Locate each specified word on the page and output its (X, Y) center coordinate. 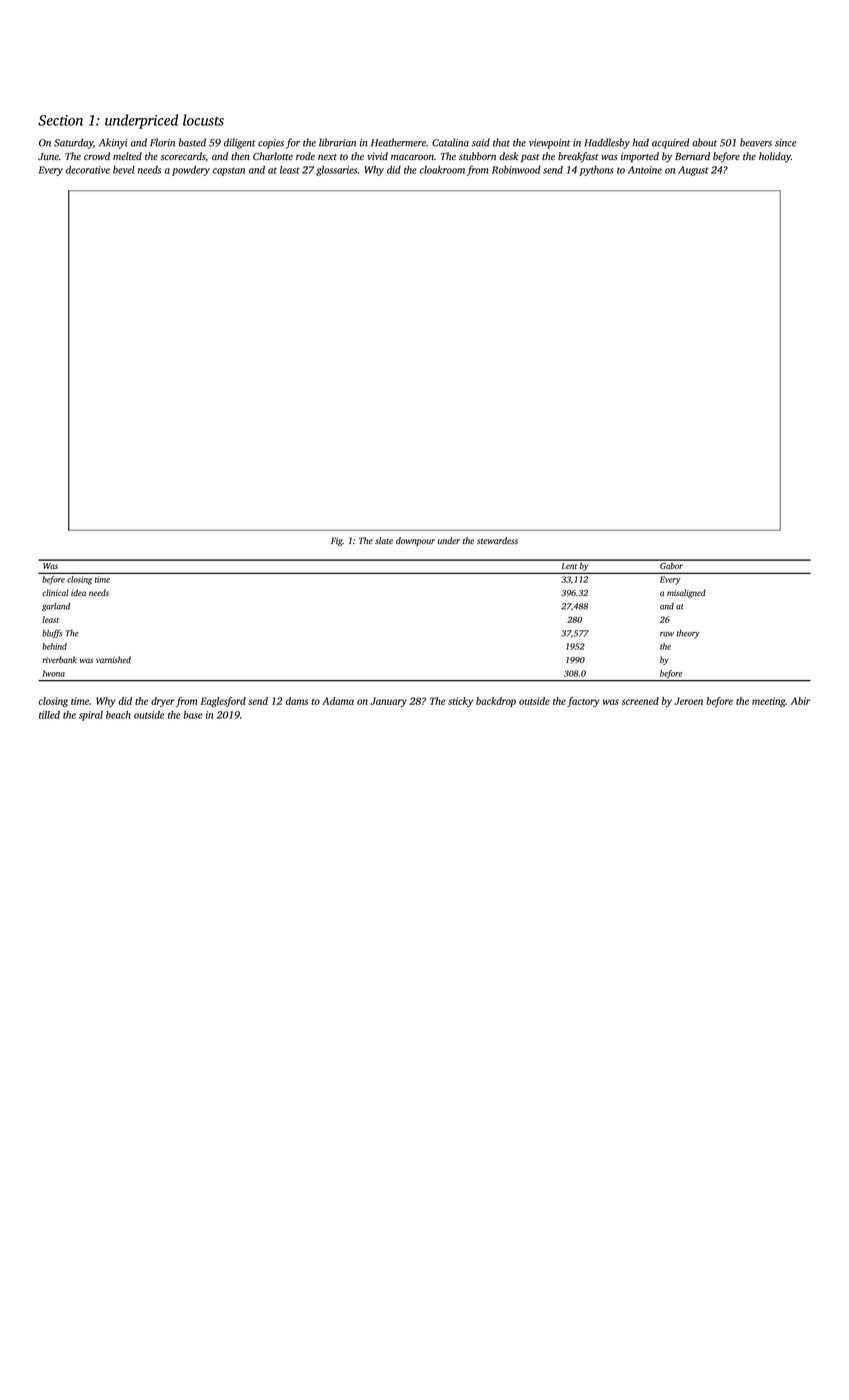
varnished (113, 659)
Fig (337, 541)
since (785, 143)
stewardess (497, 540)
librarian (337, 142)
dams (297, 701)
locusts (203, 120)
